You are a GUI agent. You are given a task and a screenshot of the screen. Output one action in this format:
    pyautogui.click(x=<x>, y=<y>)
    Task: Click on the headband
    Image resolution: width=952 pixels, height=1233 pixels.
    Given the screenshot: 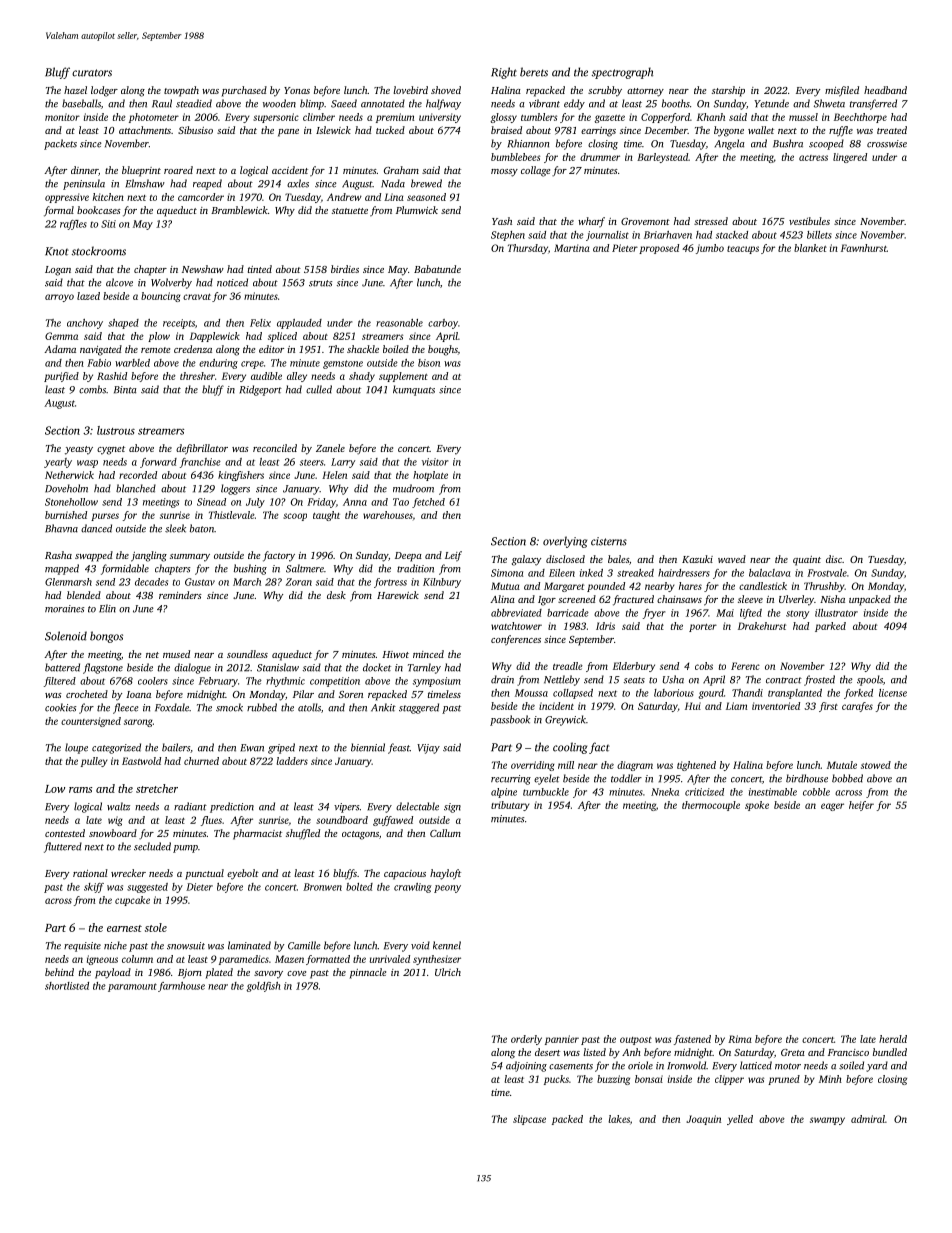 What is the action you would take?
    pyautogui.click(x=885, y=90)
